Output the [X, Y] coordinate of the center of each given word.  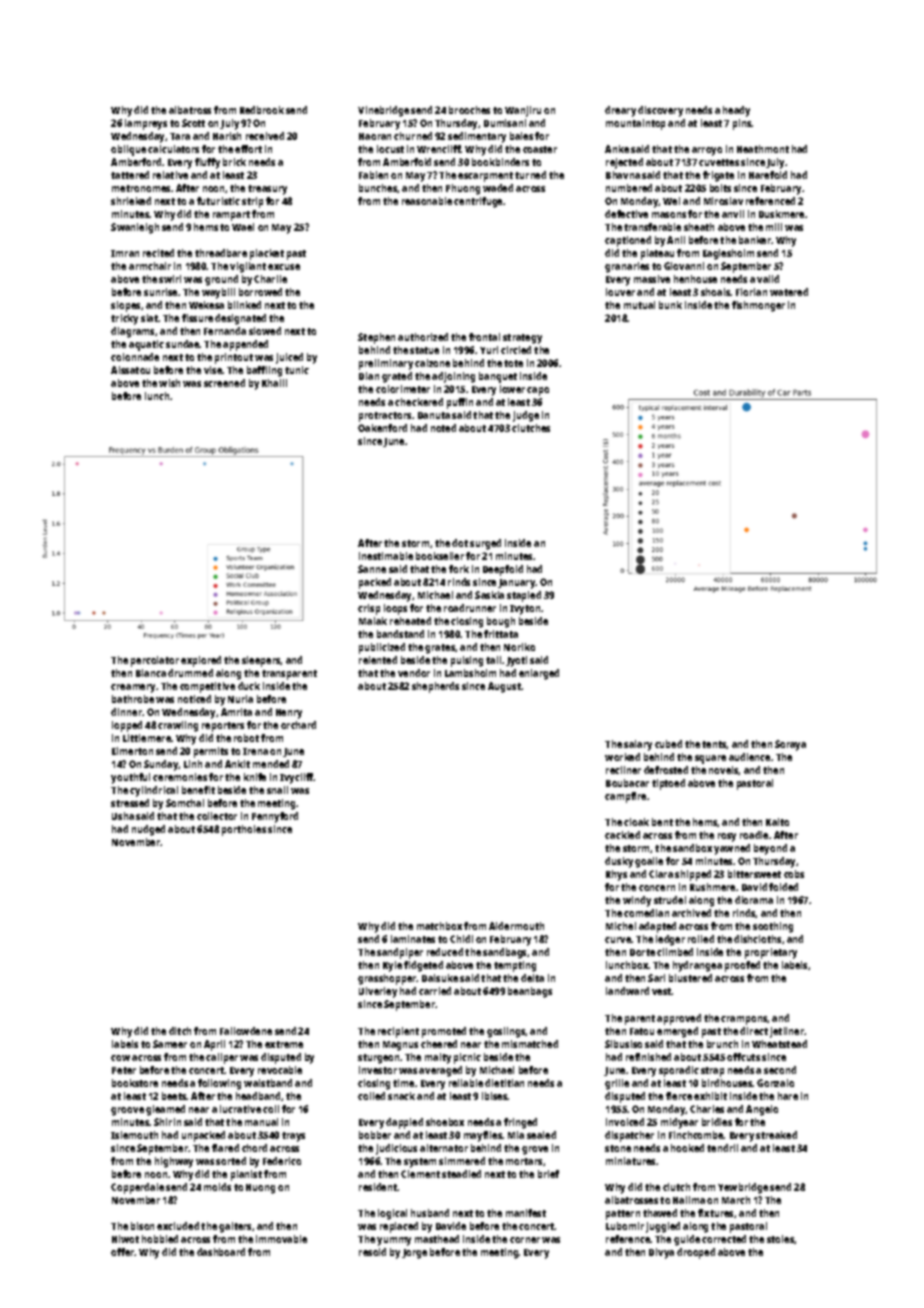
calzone [432, 363]
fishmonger [758, 306]
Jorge [414, 1254]
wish [169, 383]
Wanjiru [523, 111]
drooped [696, 1253]
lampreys [146, 124]
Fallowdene [246, 1031]
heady [736, 111]
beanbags [530, 992]
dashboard [221, 1252]
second [780, 1070]
